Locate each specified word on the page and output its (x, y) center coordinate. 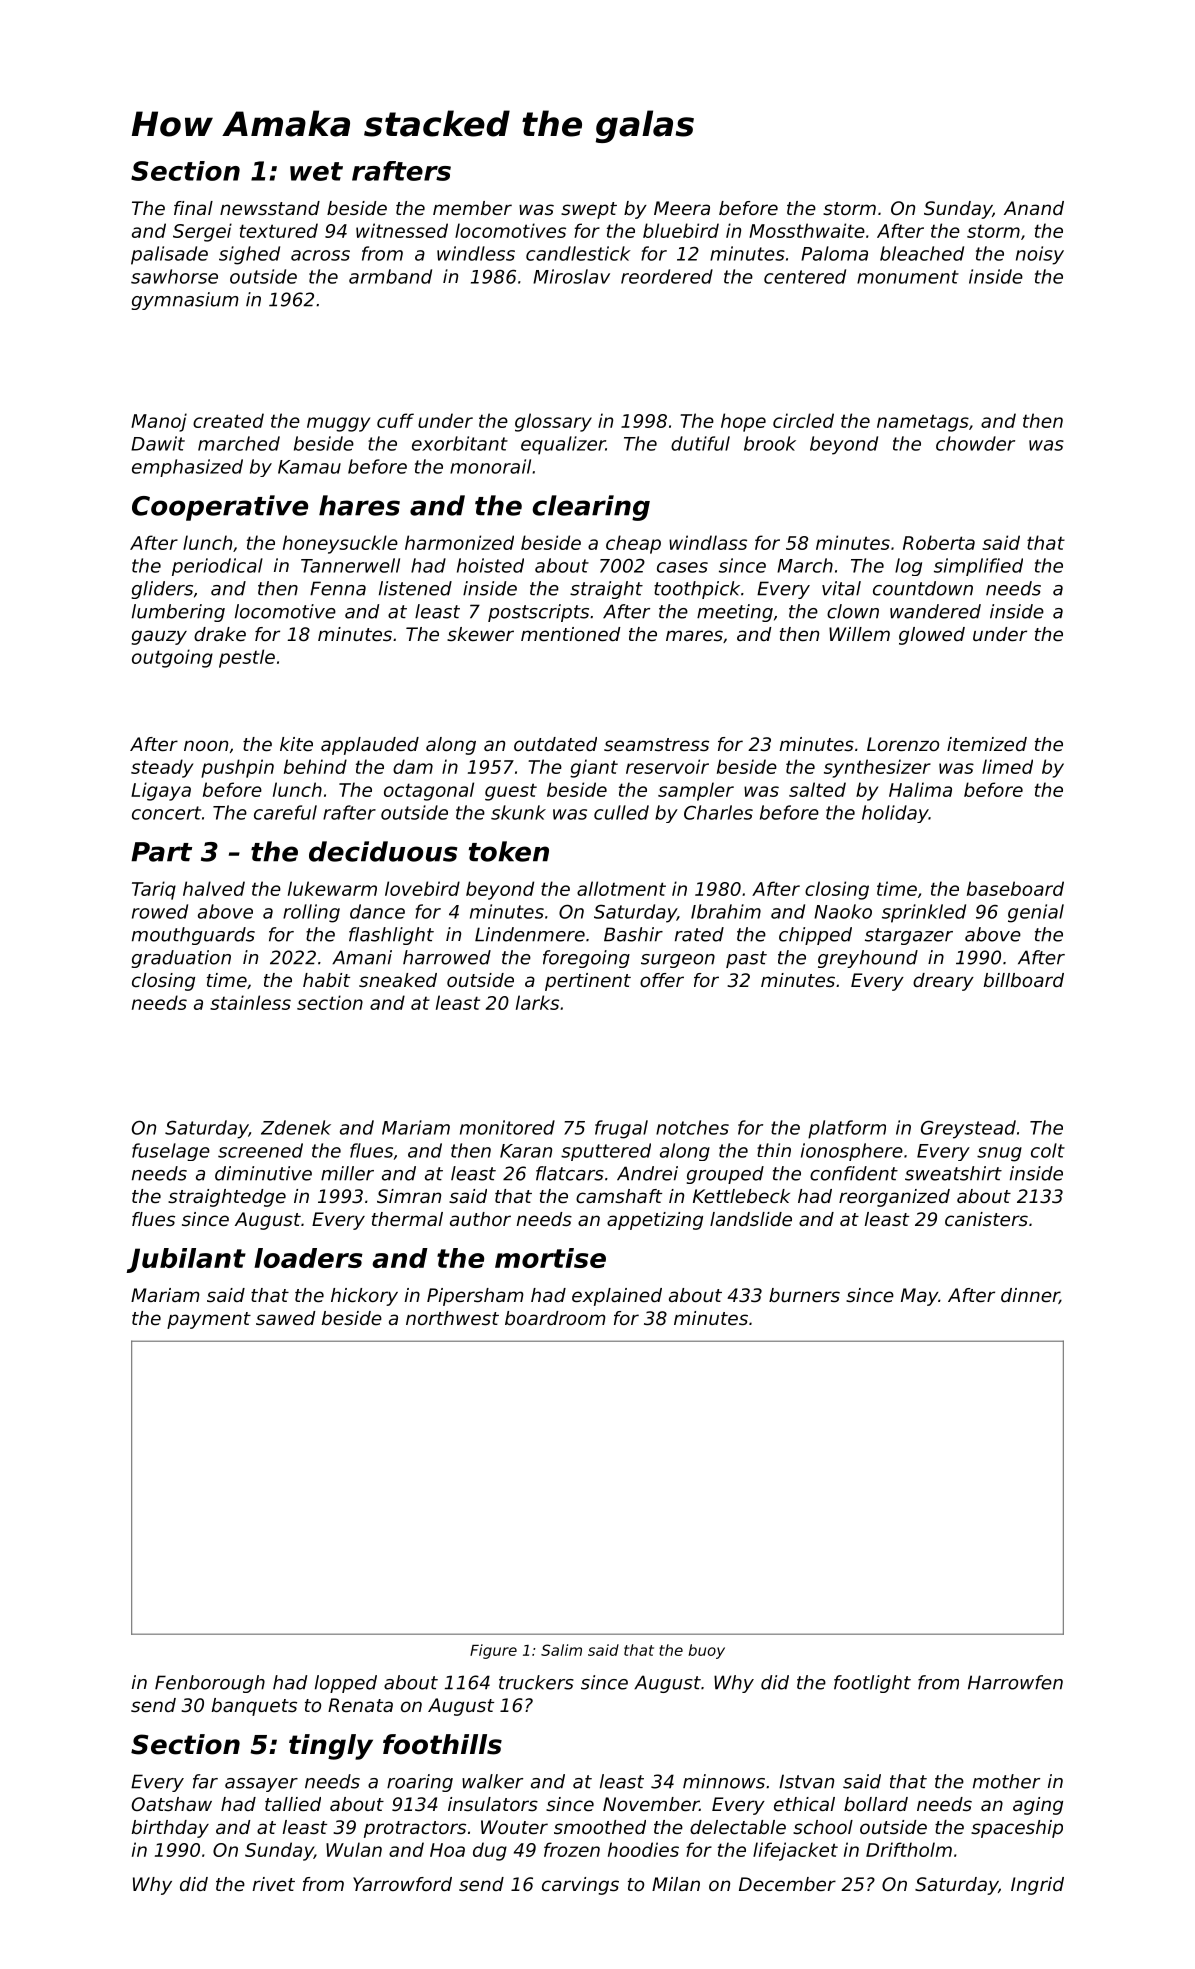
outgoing (172, 658)
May (919, 1297)
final (193, 208)
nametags (923, 423)
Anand (1034, 208)
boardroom (555, 1318)
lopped (346, 1684)
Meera (682, 208)
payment (209, 1320)
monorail (490, 466)
